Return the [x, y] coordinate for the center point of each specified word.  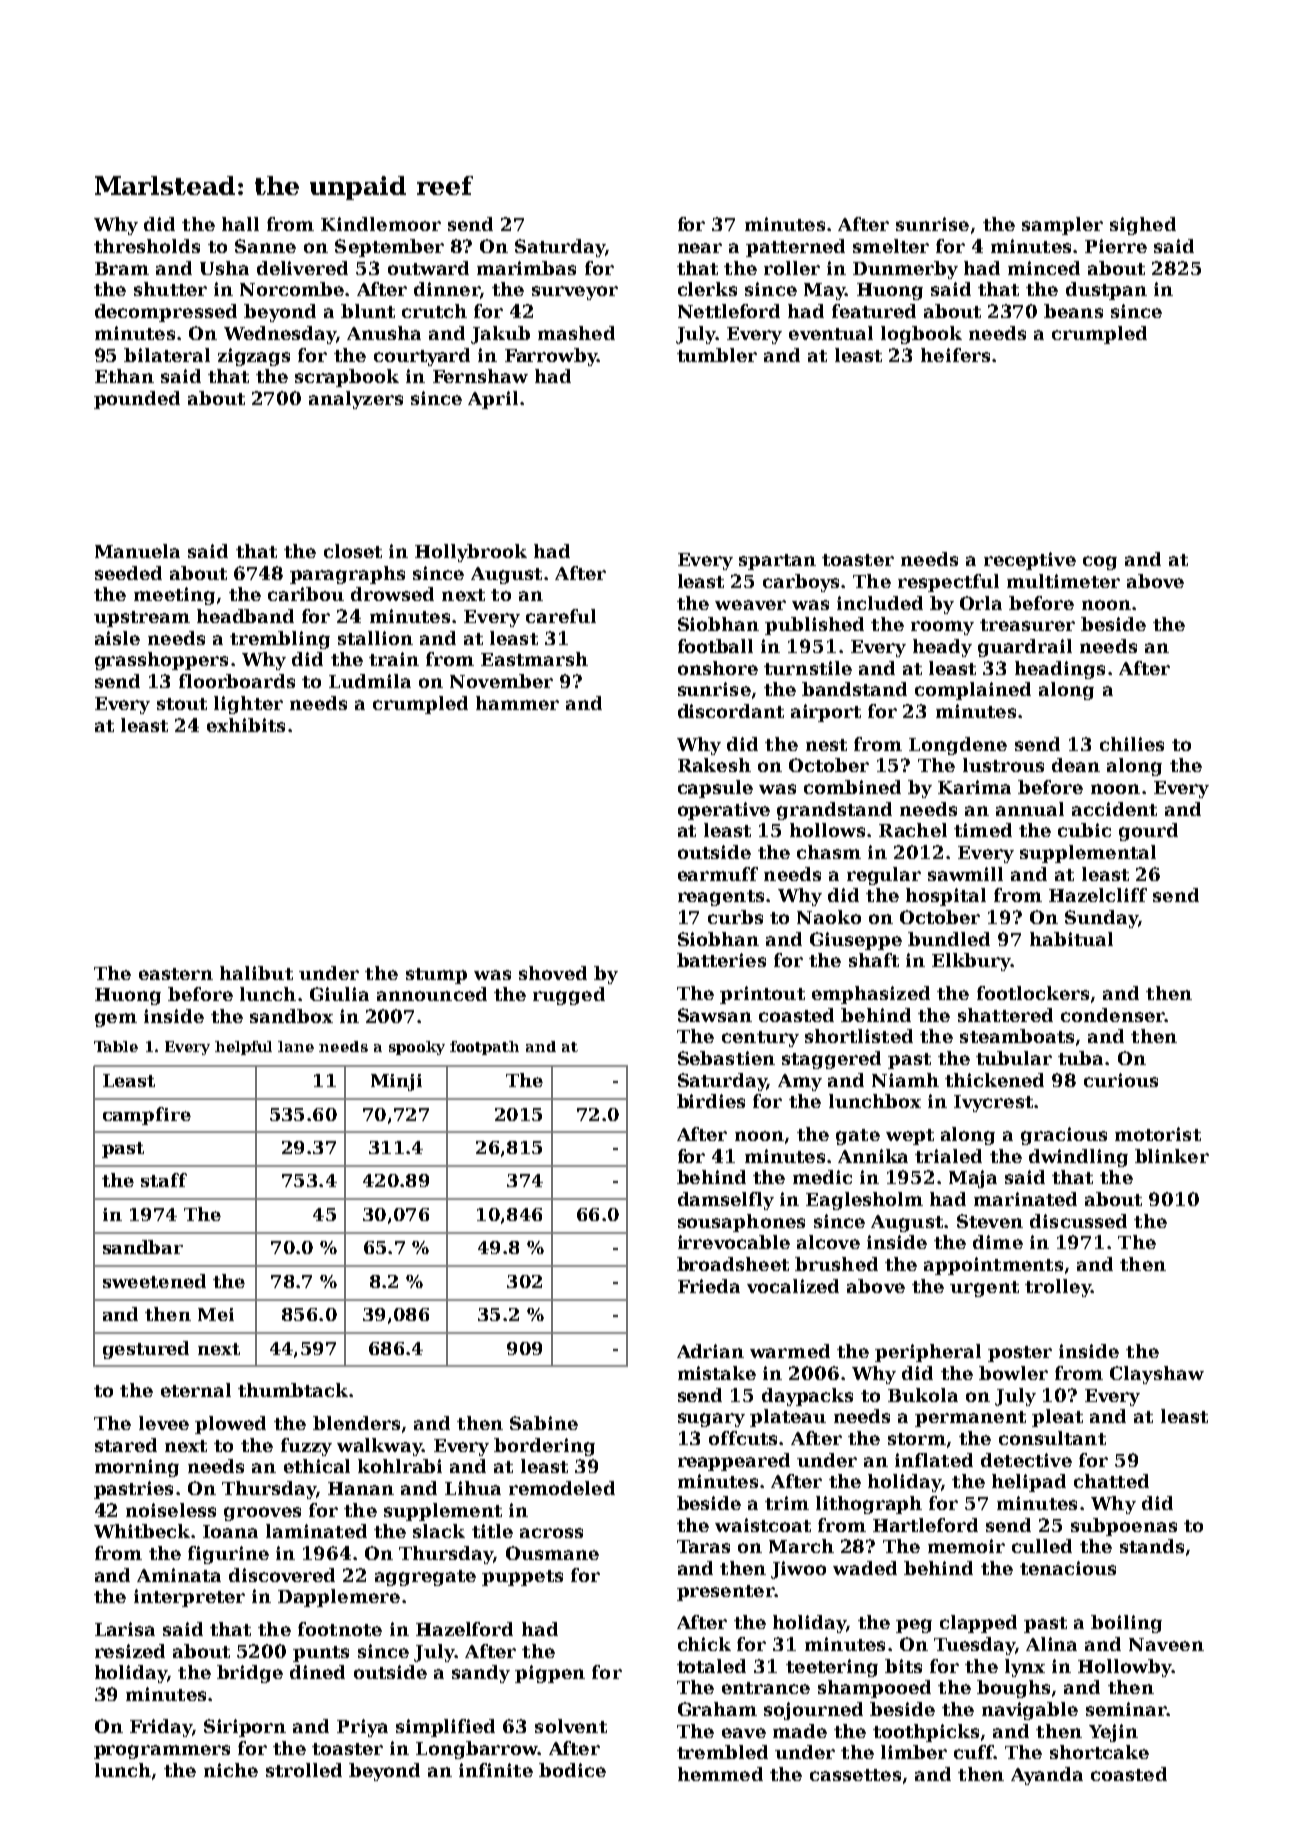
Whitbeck [142, 1531]
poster [1020, 1354]
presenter [725, 1593]
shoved [553, 973]
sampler [1062, 226]
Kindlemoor [381, 224]
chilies [1132, 744]
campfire [147, 1116]
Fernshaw [480, 376]
